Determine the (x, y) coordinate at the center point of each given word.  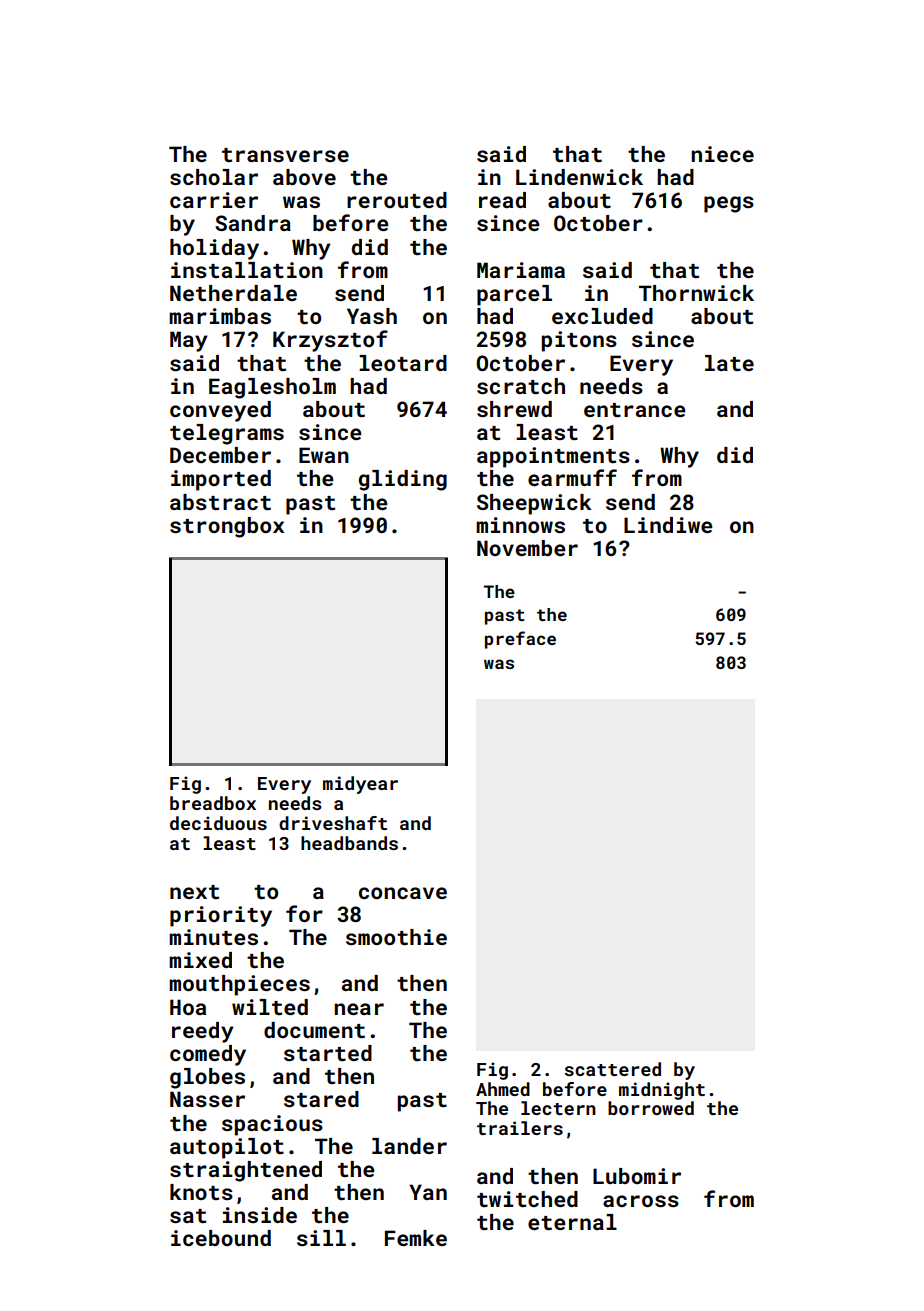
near (359, 1009)
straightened (246, 1171)
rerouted (397, 200)
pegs (729, 204)
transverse (285, 155)
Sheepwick (534, 504)
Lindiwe (668, 525)
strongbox (227, 527)
